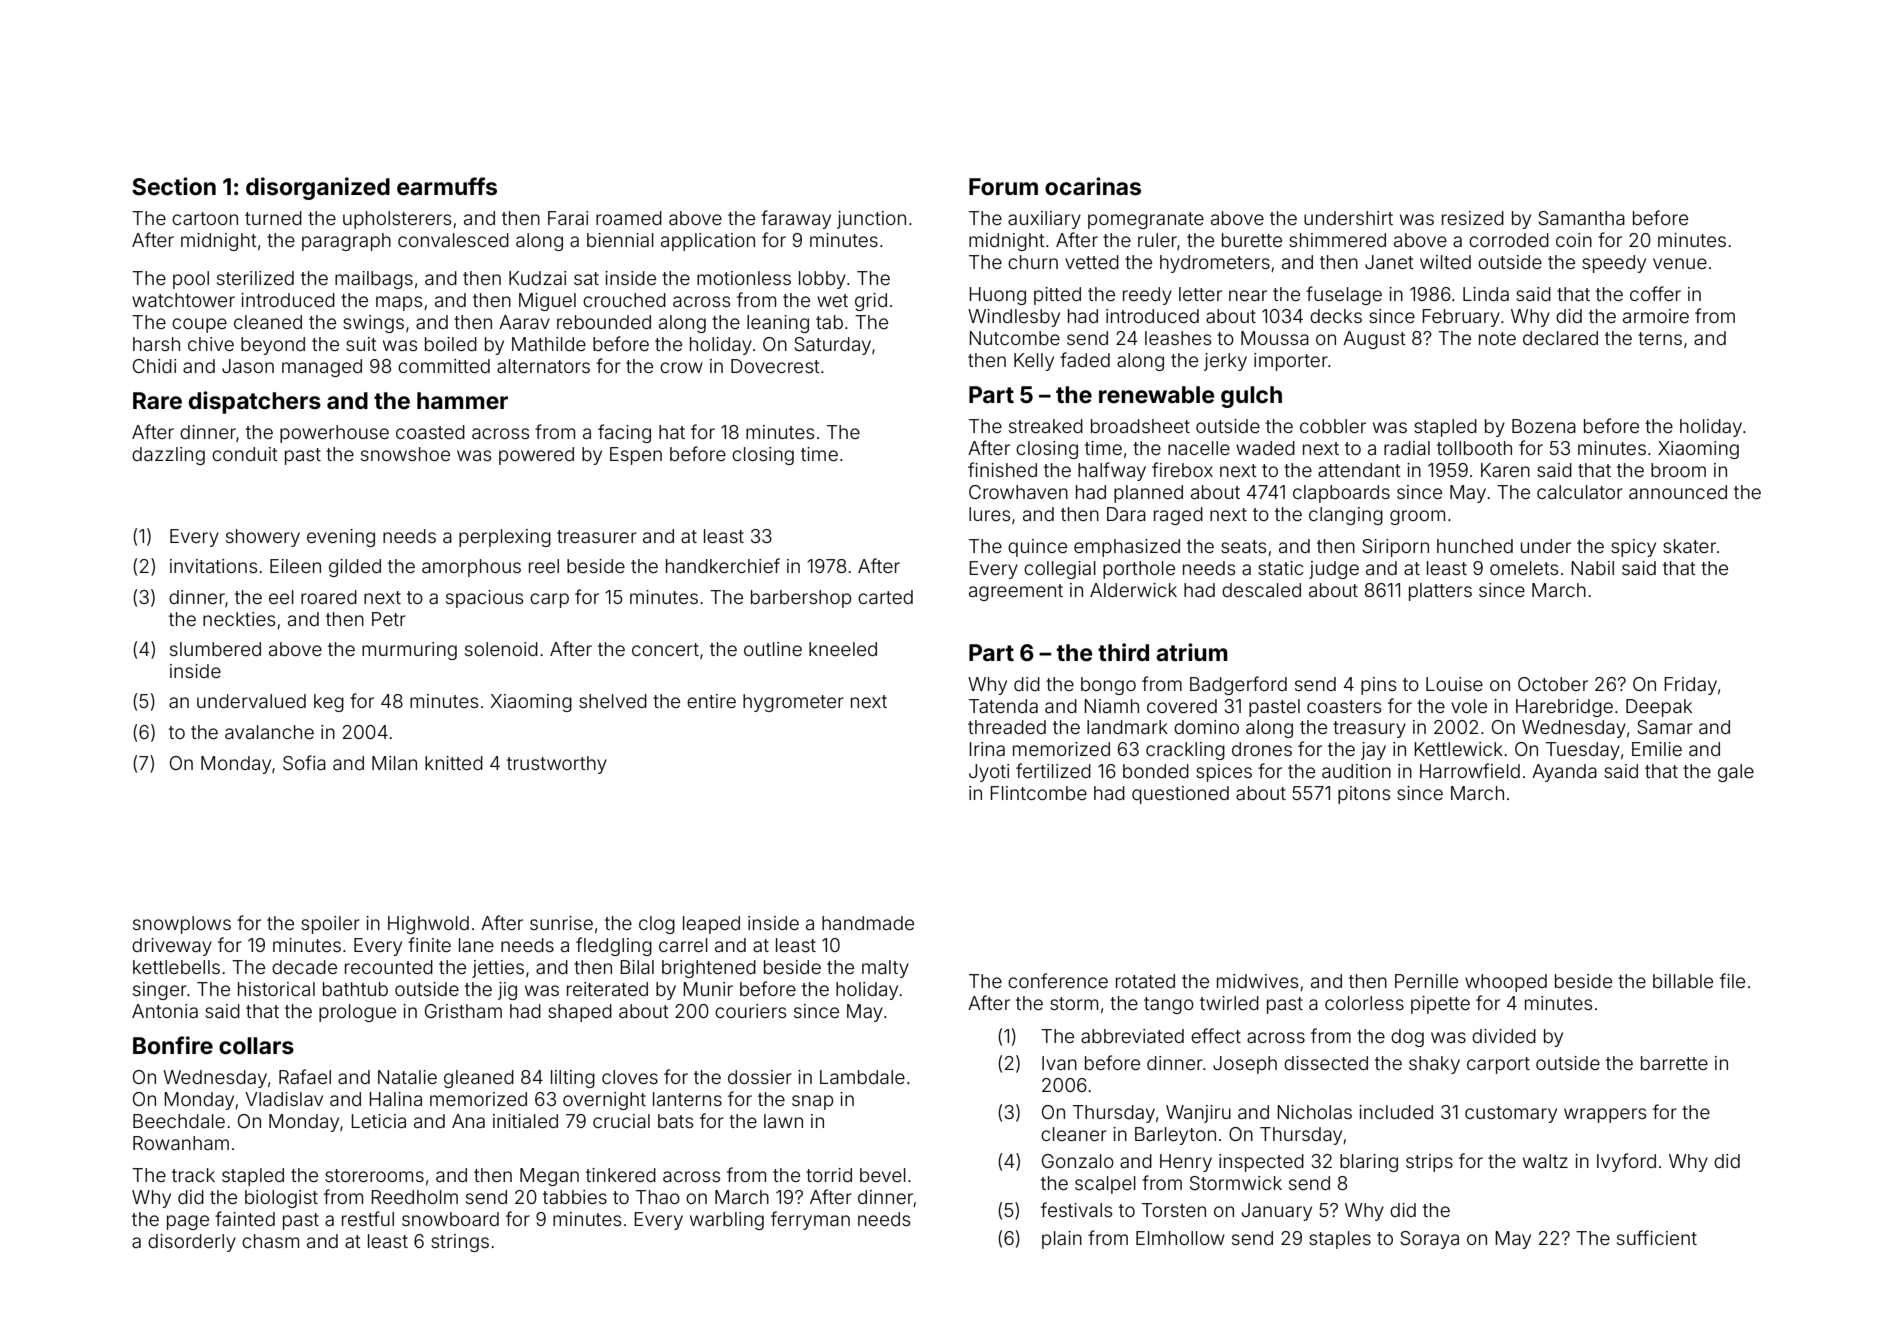 The image size is (1895, 1340). Describe the element at coordinates (1657, 1237) in the document. I see `sufficient` at that location.
